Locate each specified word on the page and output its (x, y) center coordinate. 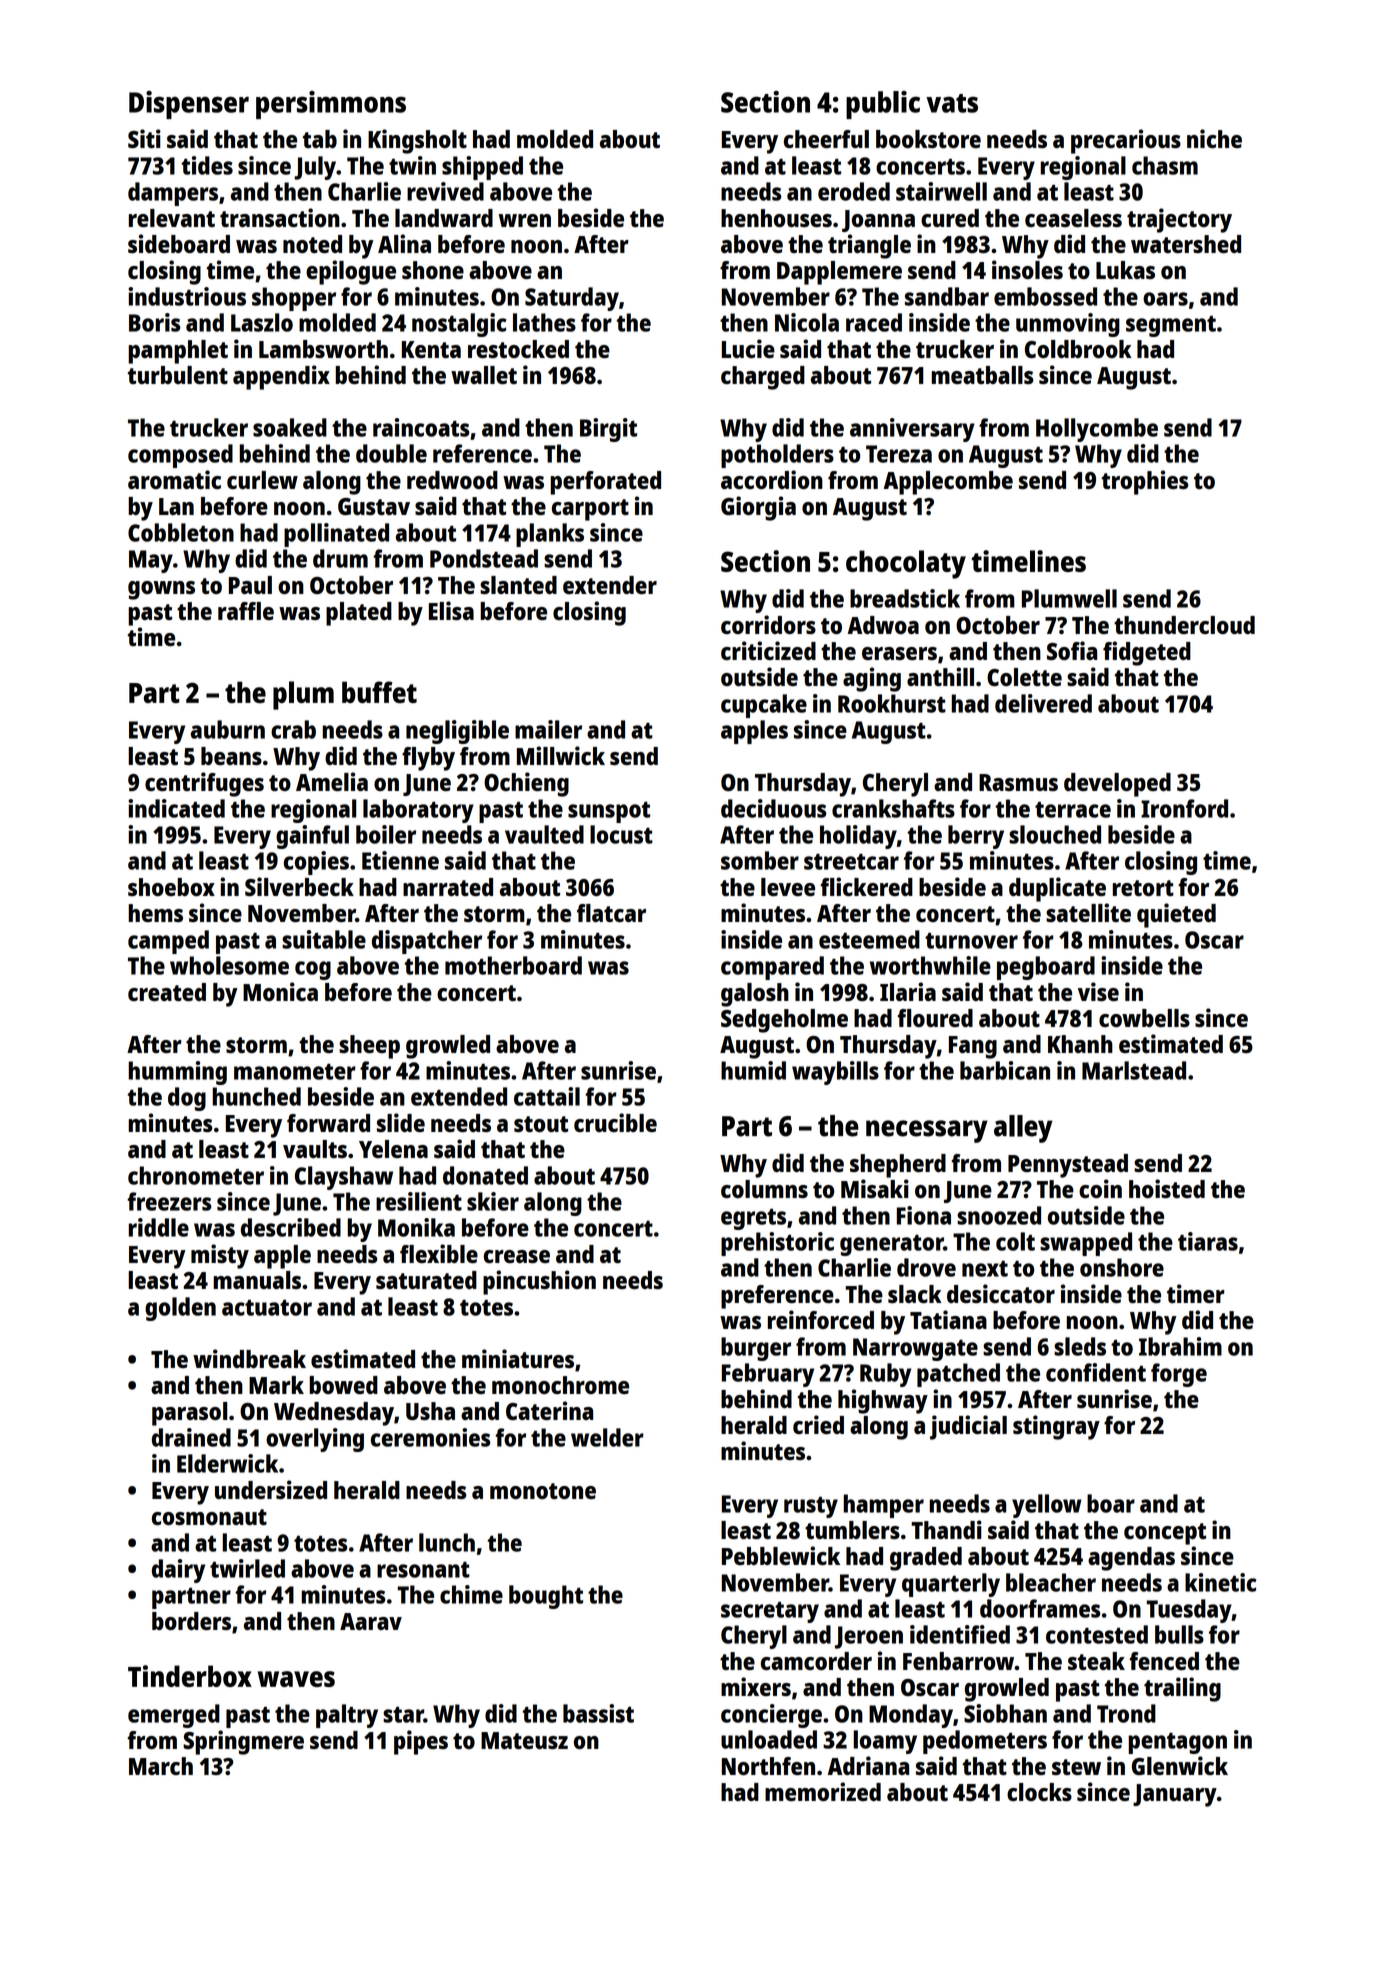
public (883, 105)
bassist (598, 1713)
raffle (246, 611)
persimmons (331, 105)
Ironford (1184, 808)
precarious (1126, 141)
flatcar (611, 913)
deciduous (773, 808)
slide (401, 1122)
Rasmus (1018, 782)
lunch (447, 1542)
